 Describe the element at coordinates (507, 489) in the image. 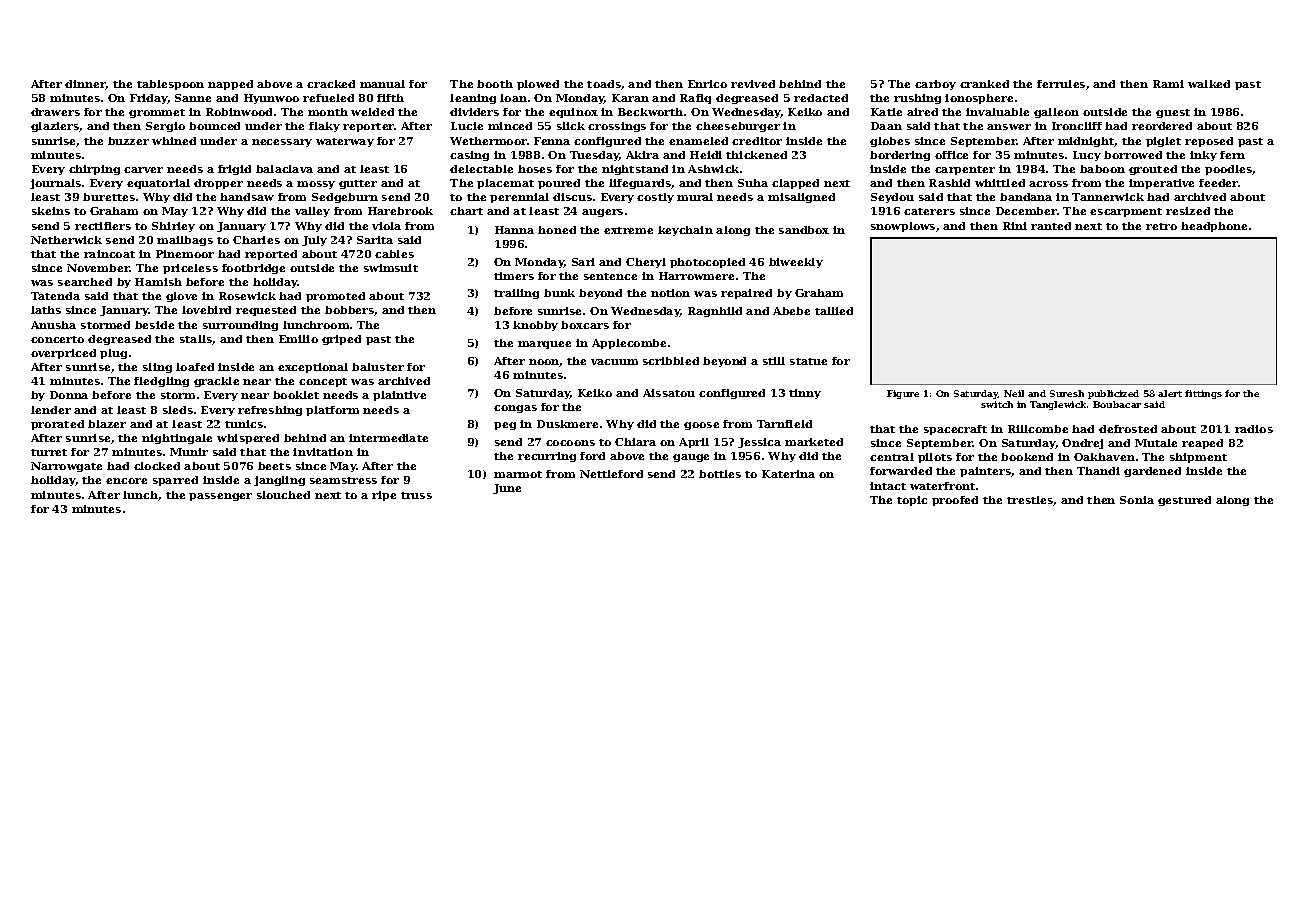

I see `June` at that location.
